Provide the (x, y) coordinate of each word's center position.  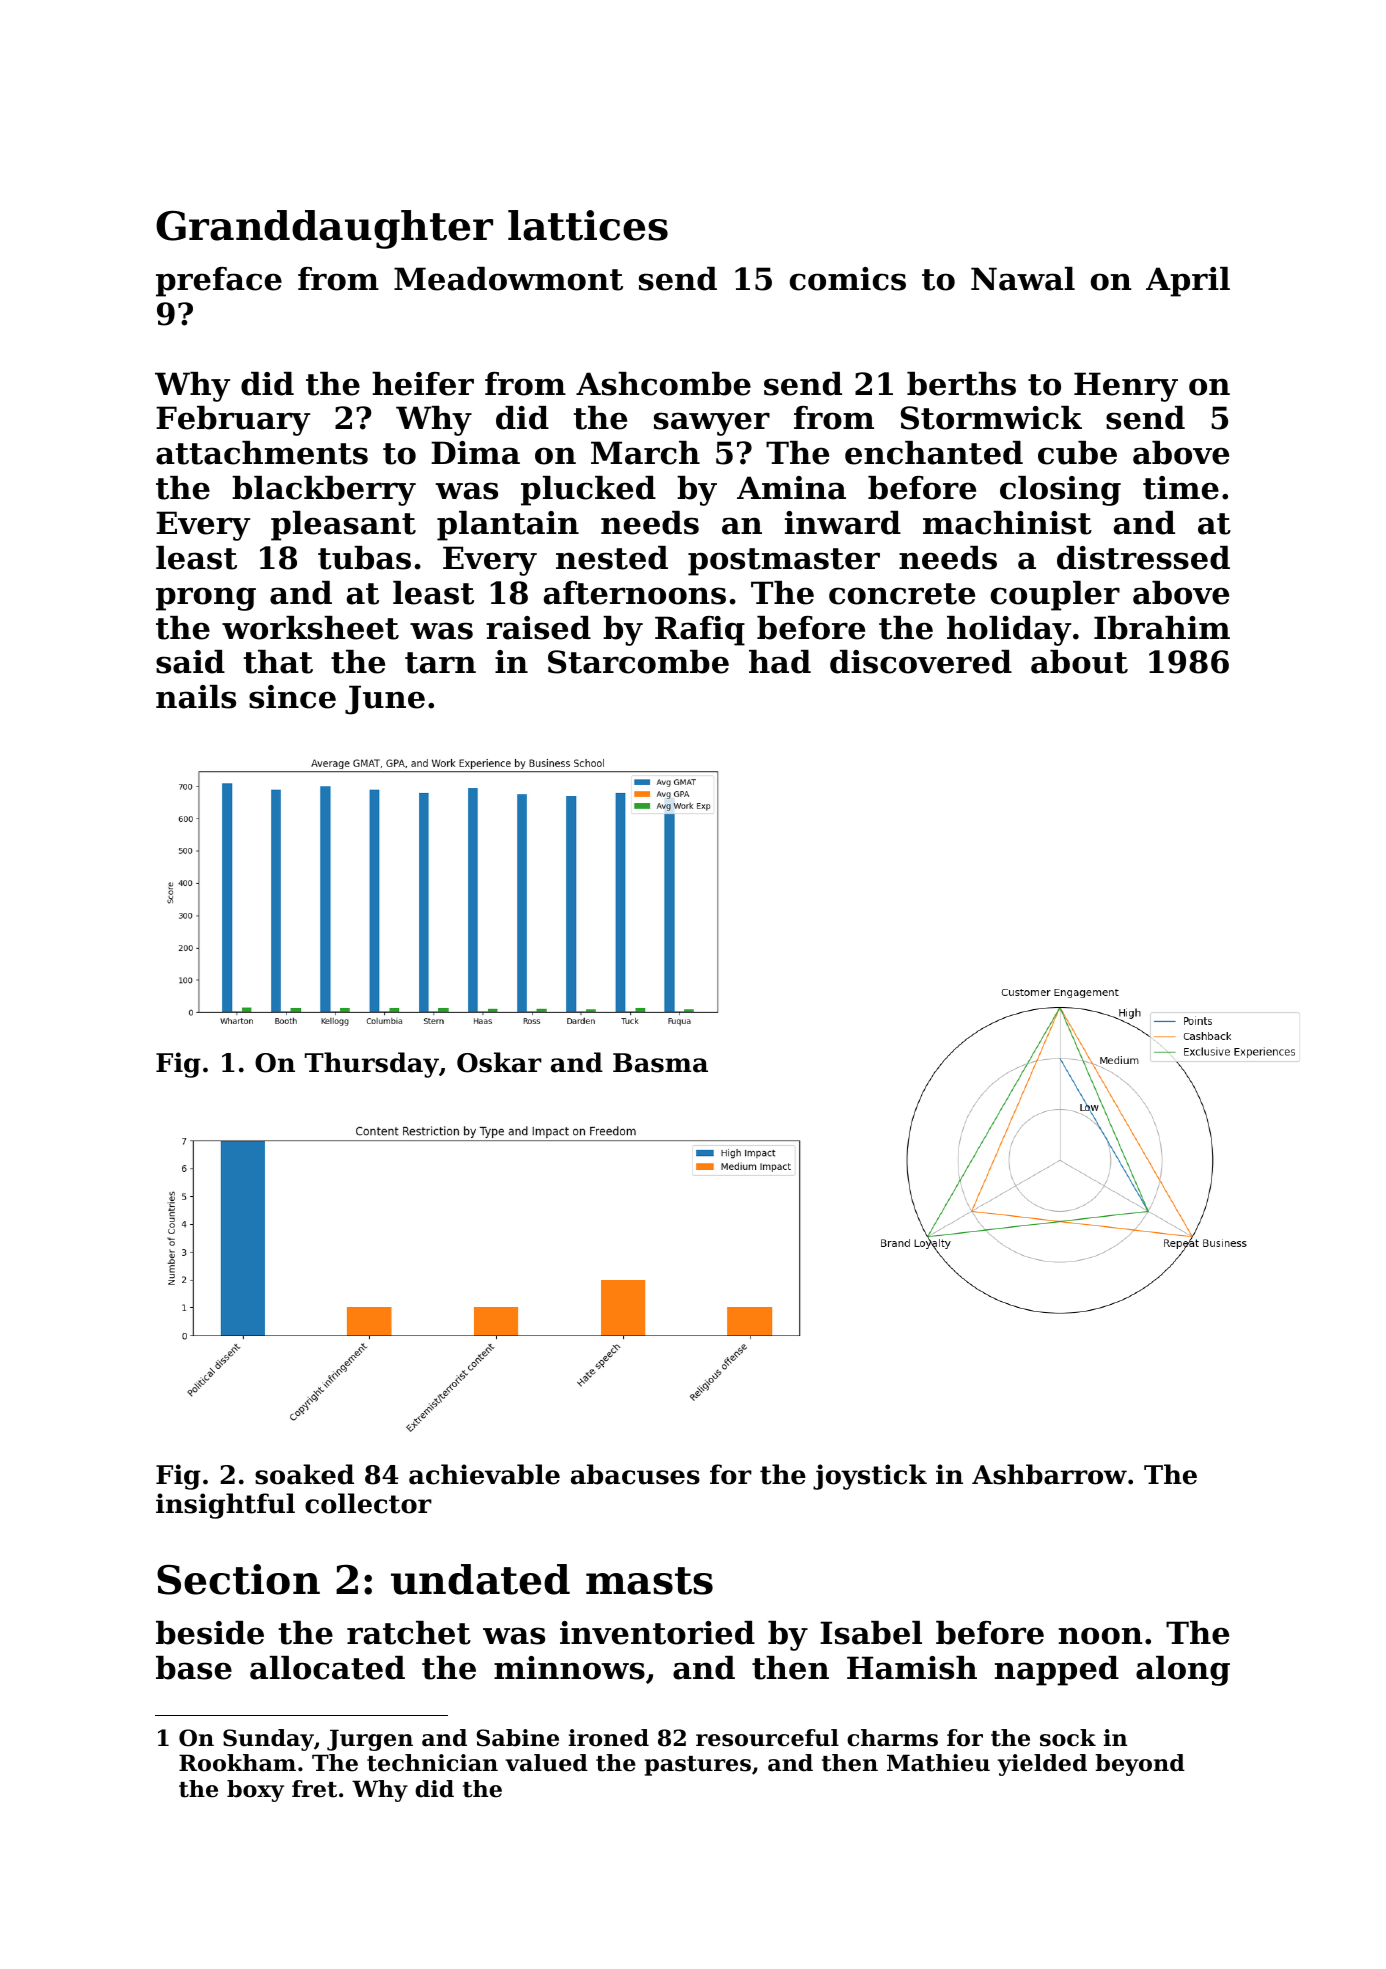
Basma (660, 1063)
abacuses (635, 1474)
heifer (423, 384)
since (292, 697)
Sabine (517, 1738)
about (1079, 662)
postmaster (784, 562)
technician (432, 1763)
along (1183, 1671)
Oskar (499, 1062)
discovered (921, 662)
